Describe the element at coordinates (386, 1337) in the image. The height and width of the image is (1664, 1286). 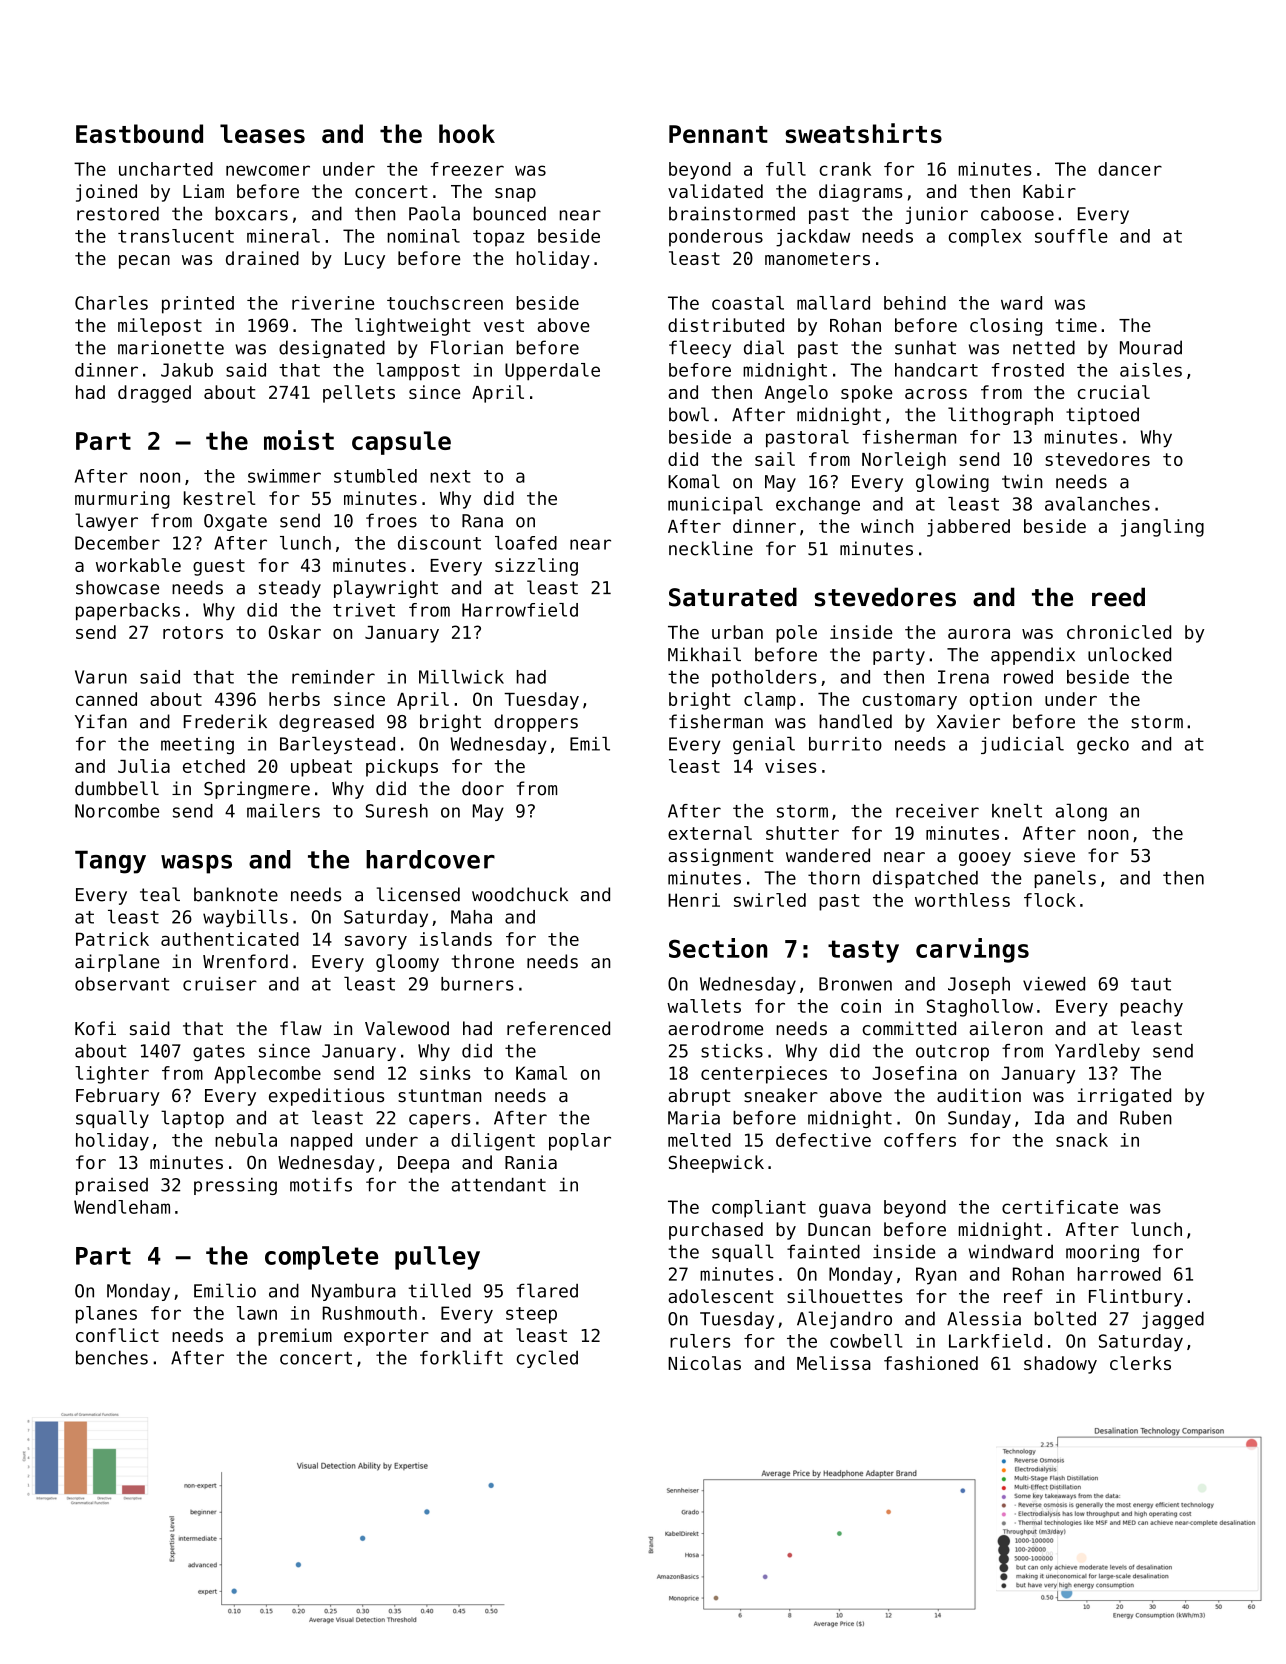
I see `exporter` at that location.
